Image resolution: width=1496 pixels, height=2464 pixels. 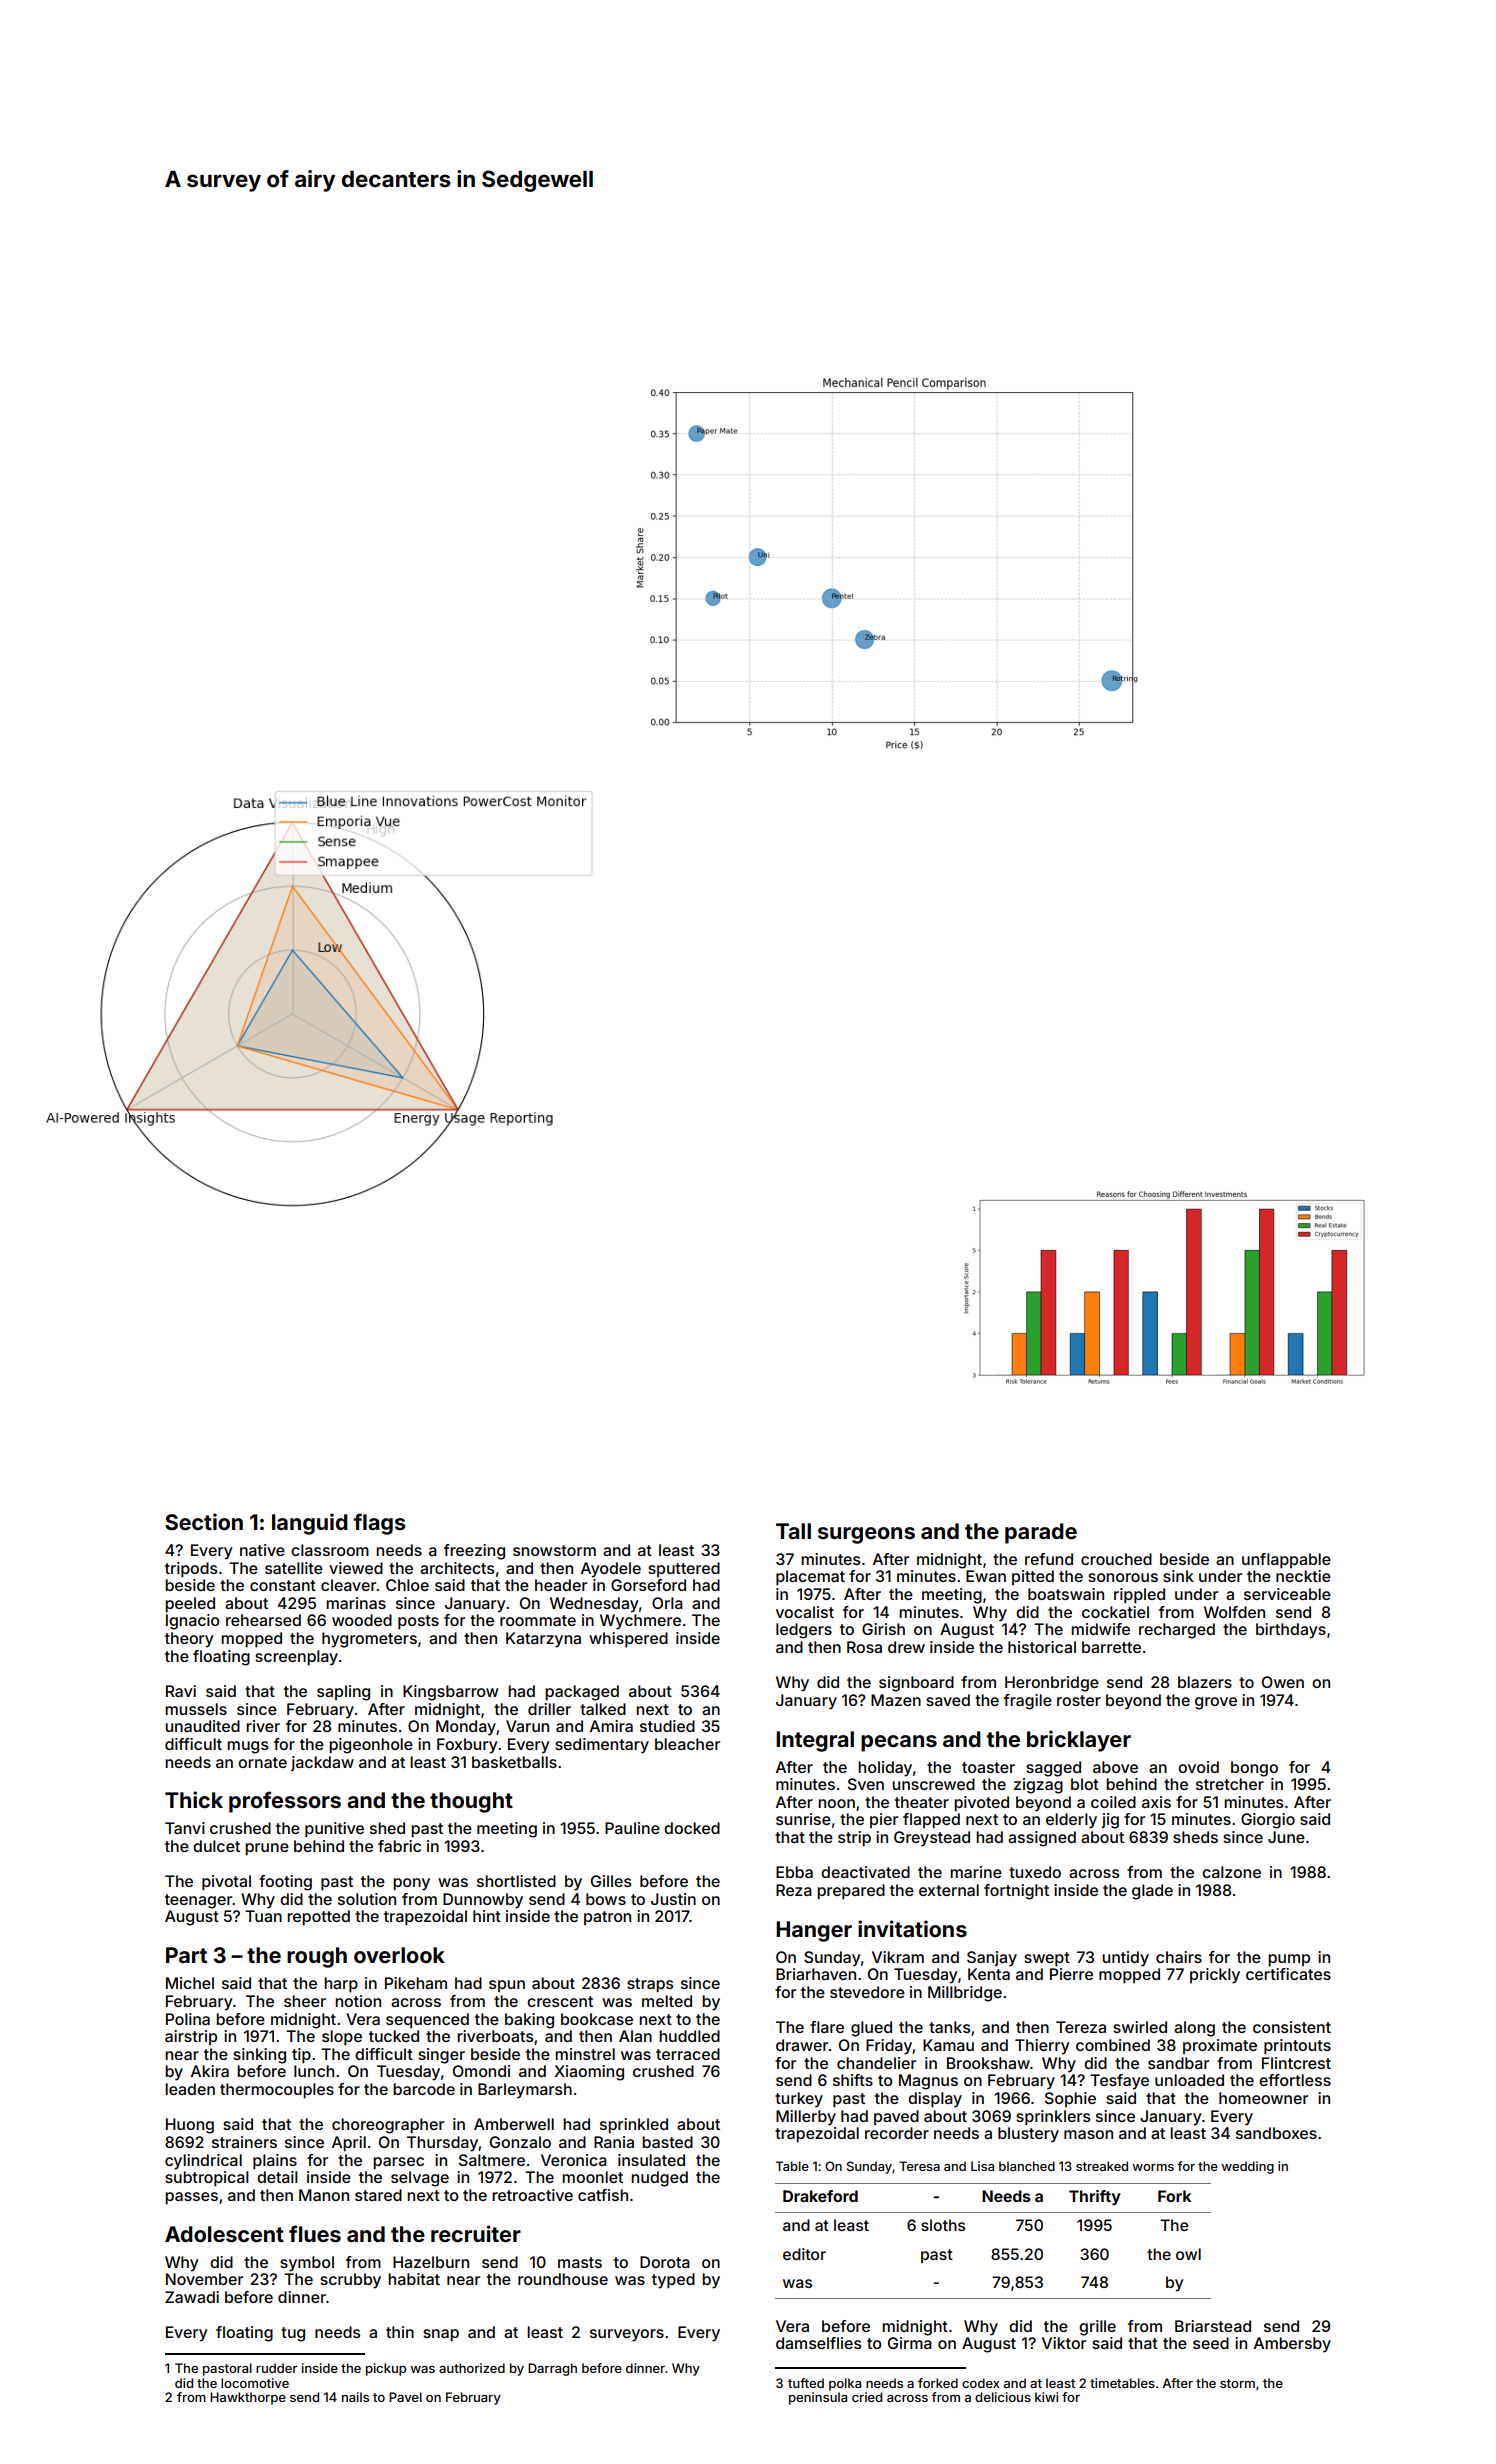 What do you see at coordinates (1140, 2027) in the page?
I see `swirled` at bounding box center [1140, 2027].
